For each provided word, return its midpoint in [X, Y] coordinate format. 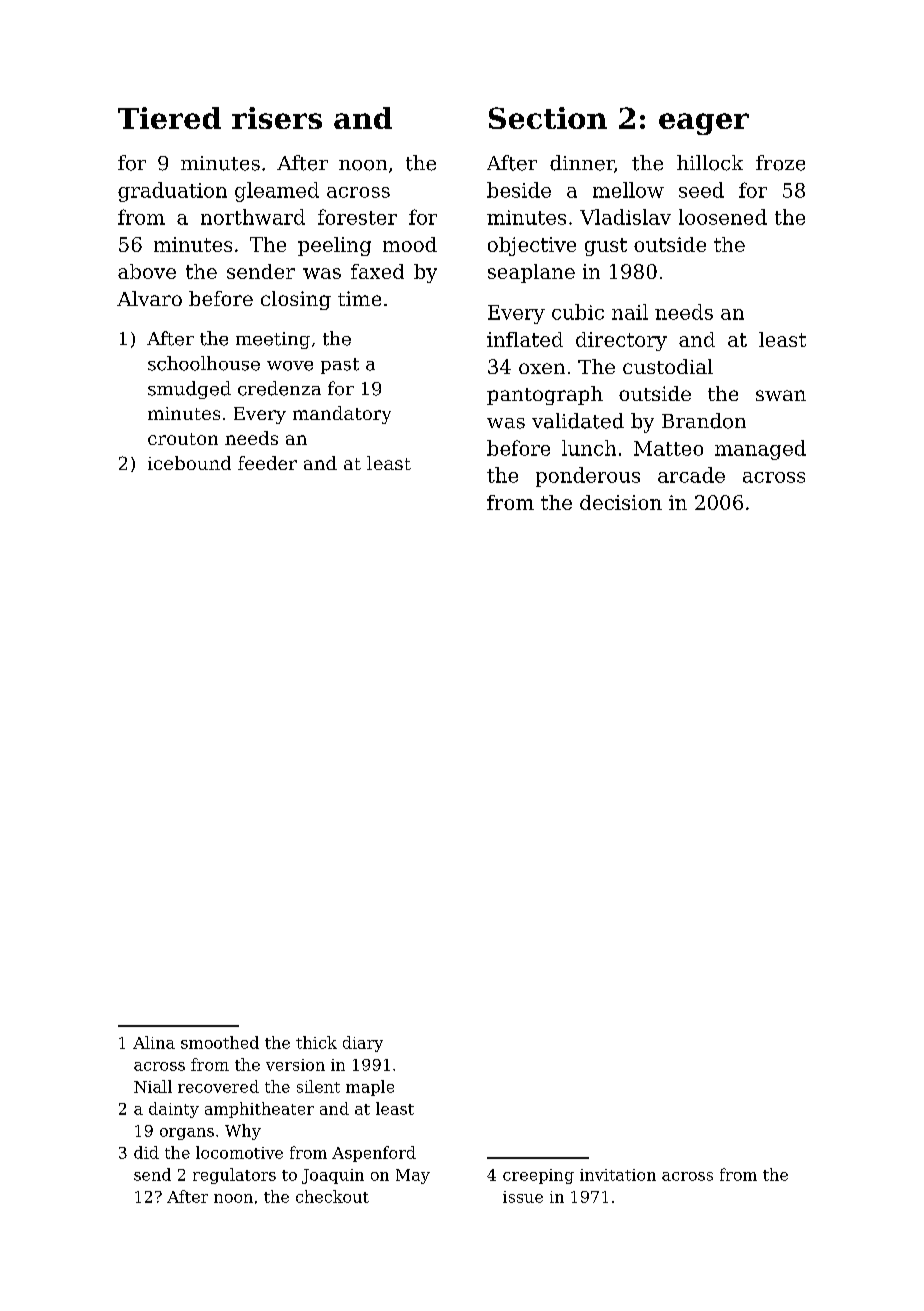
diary [363, 1044]
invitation [618, 1175]
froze [780, 163]
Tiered [169, 118]
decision [621, 502]
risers [277, 118]
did [146, 1152]
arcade [691, 475]
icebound [189, 463]
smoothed [220, 1042]
